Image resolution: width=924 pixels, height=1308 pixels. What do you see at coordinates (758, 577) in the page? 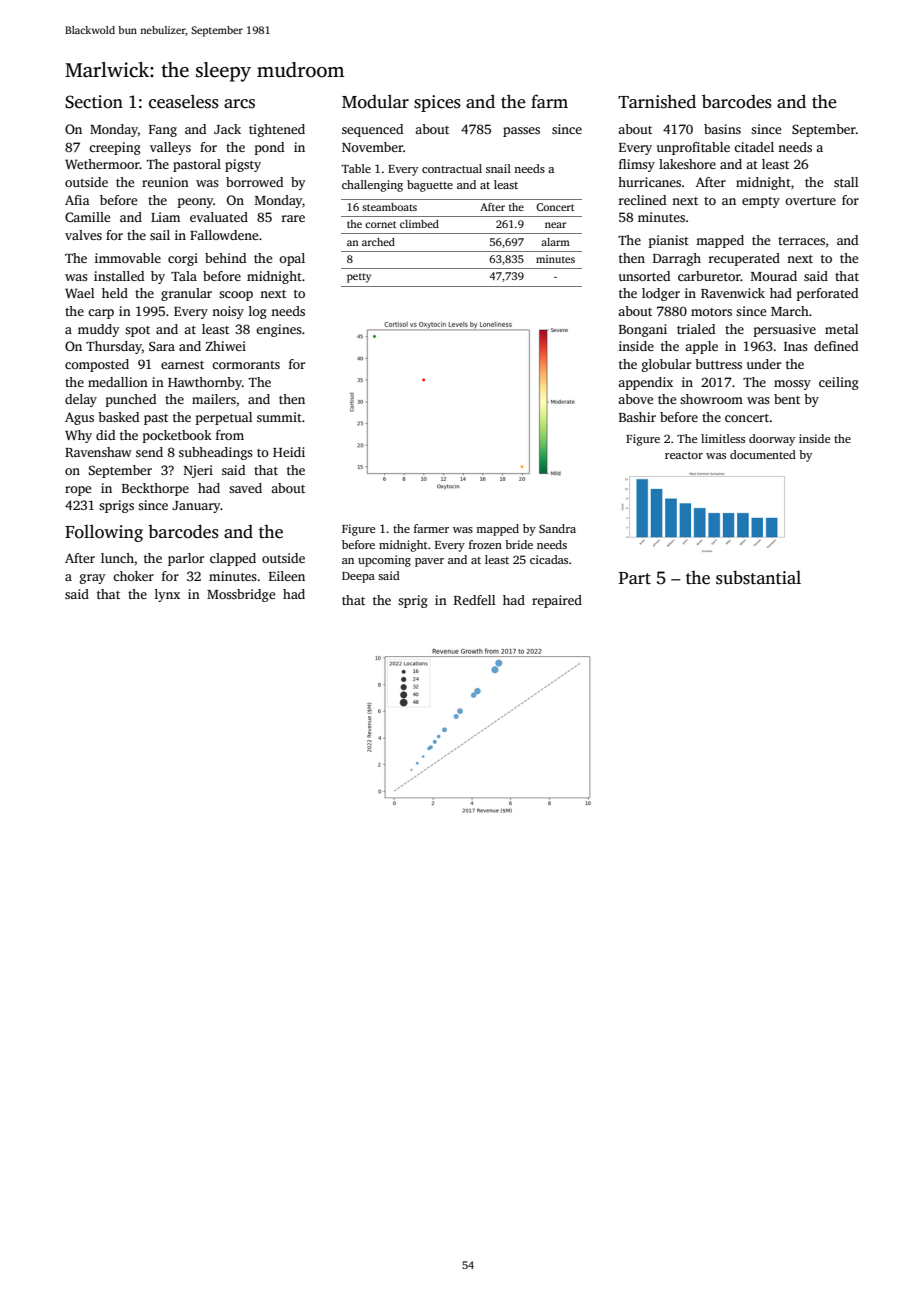
I see `substantial` at bounding box center [758, 577].
